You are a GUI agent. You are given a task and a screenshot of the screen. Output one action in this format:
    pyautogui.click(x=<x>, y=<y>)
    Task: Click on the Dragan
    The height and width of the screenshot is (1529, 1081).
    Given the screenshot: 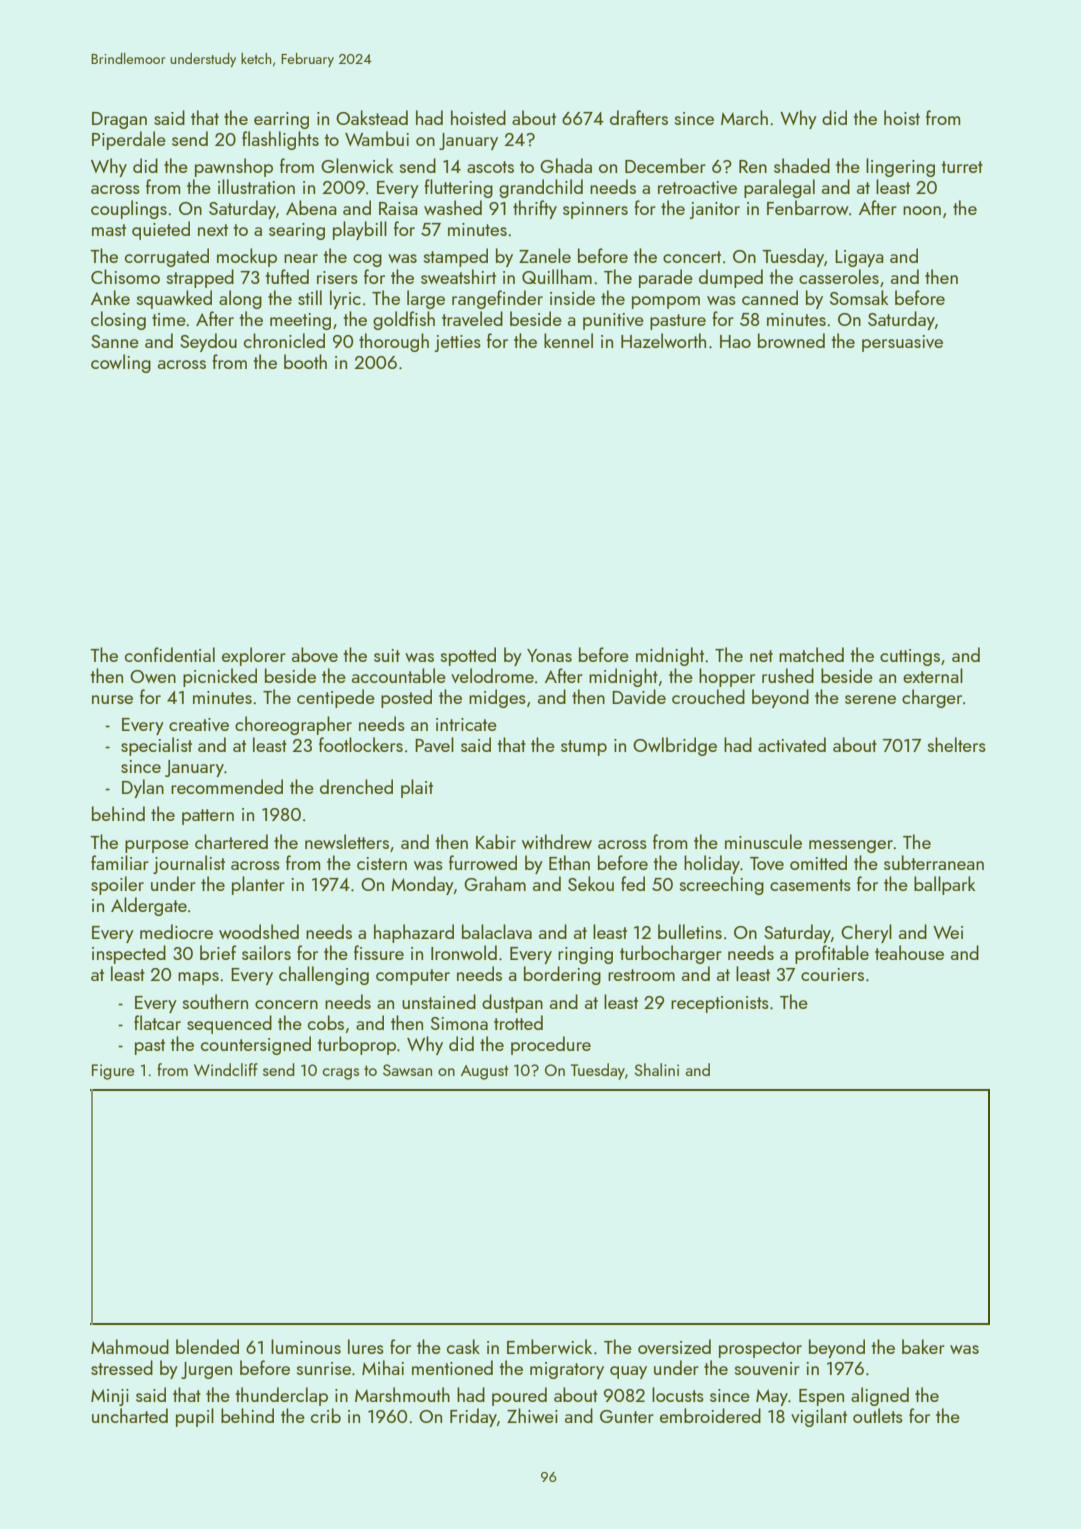 What is the action you would take?
    pyautogui.click(x=119, y=120)
